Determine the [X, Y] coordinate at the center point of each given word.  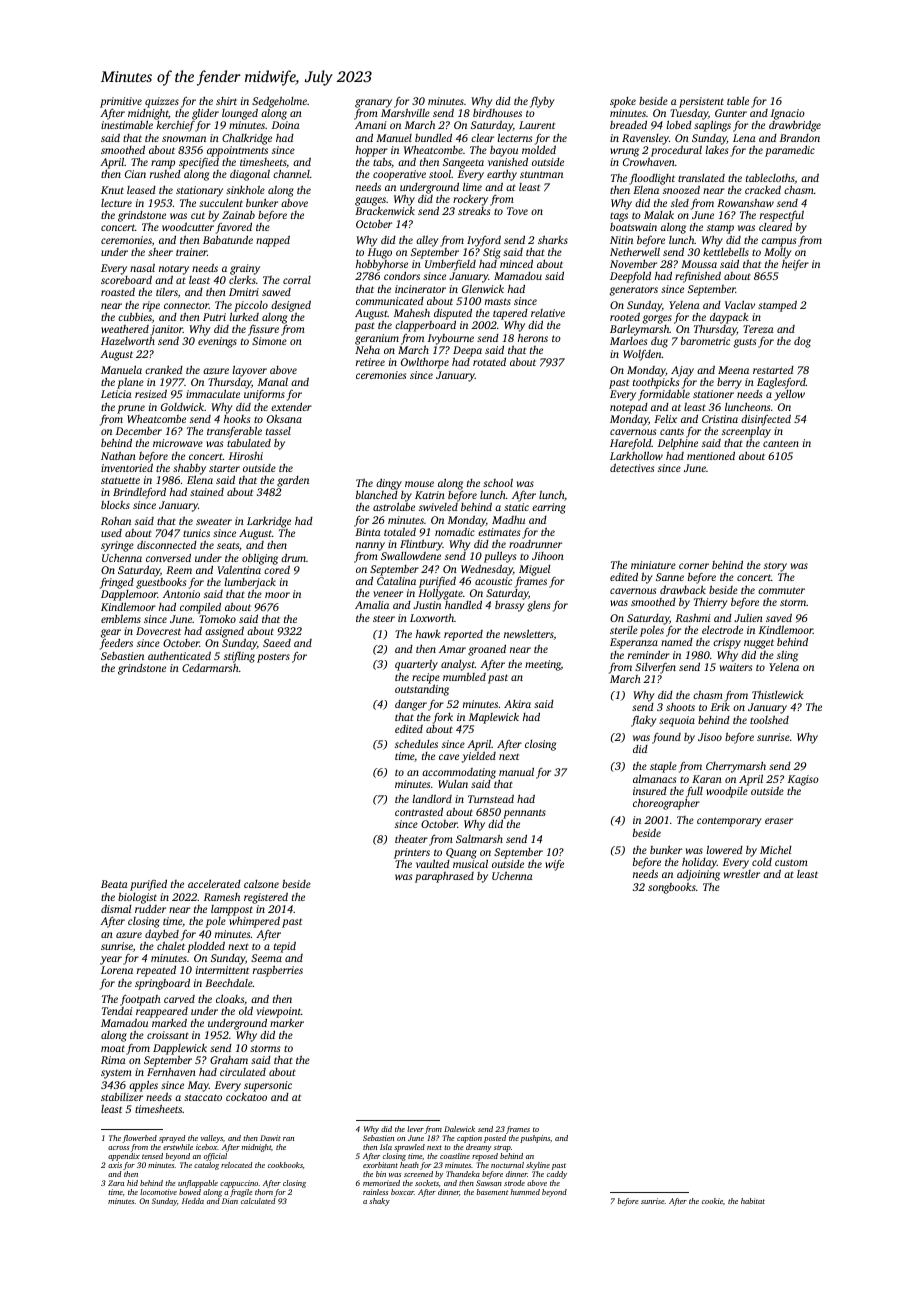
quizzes [162, 102]
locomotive [158, 1192]
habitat [753, 1201]
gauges [370, 202]
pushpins [535, 1139]
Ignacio [788, 114]
